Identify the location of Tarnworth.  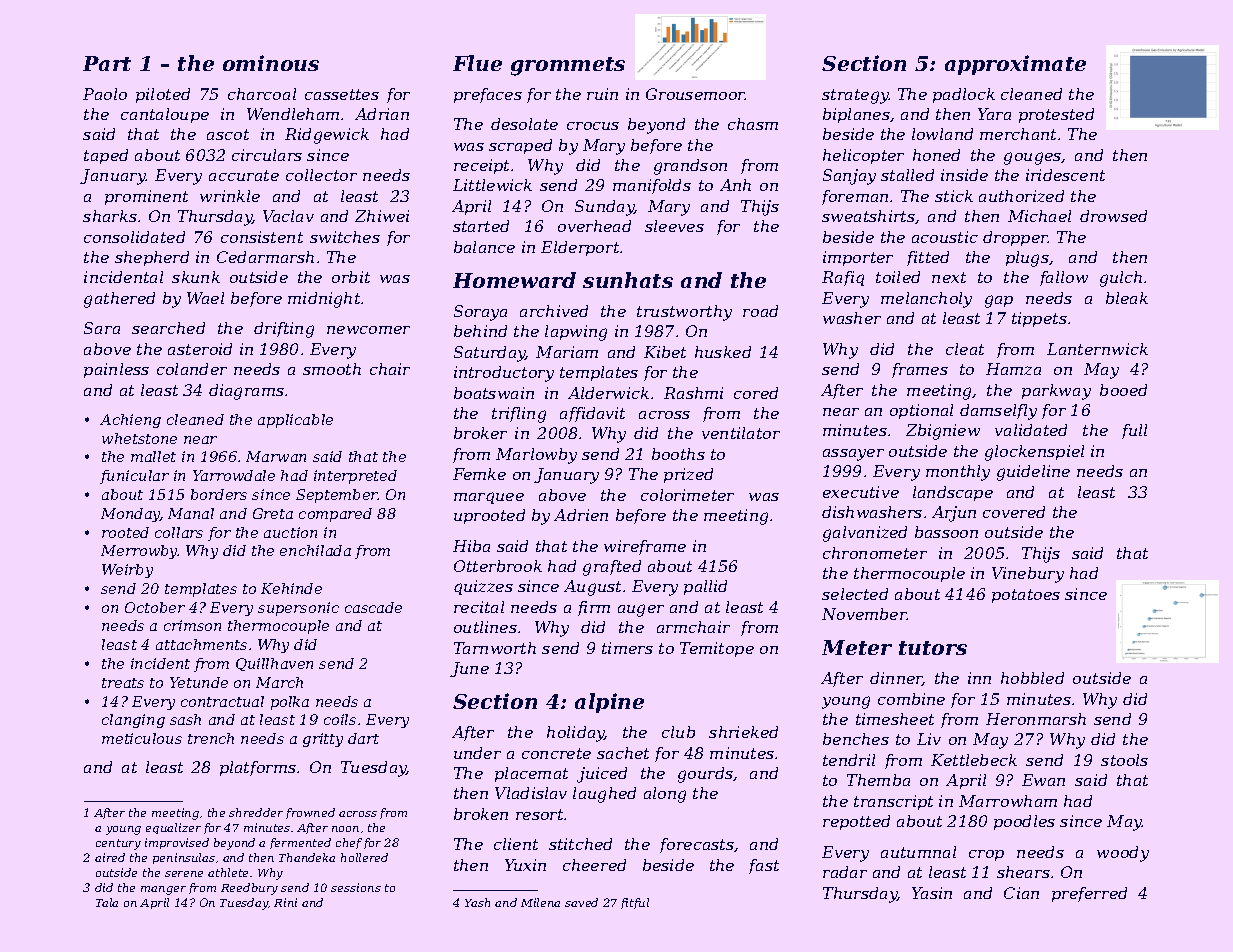
(495, 648).
